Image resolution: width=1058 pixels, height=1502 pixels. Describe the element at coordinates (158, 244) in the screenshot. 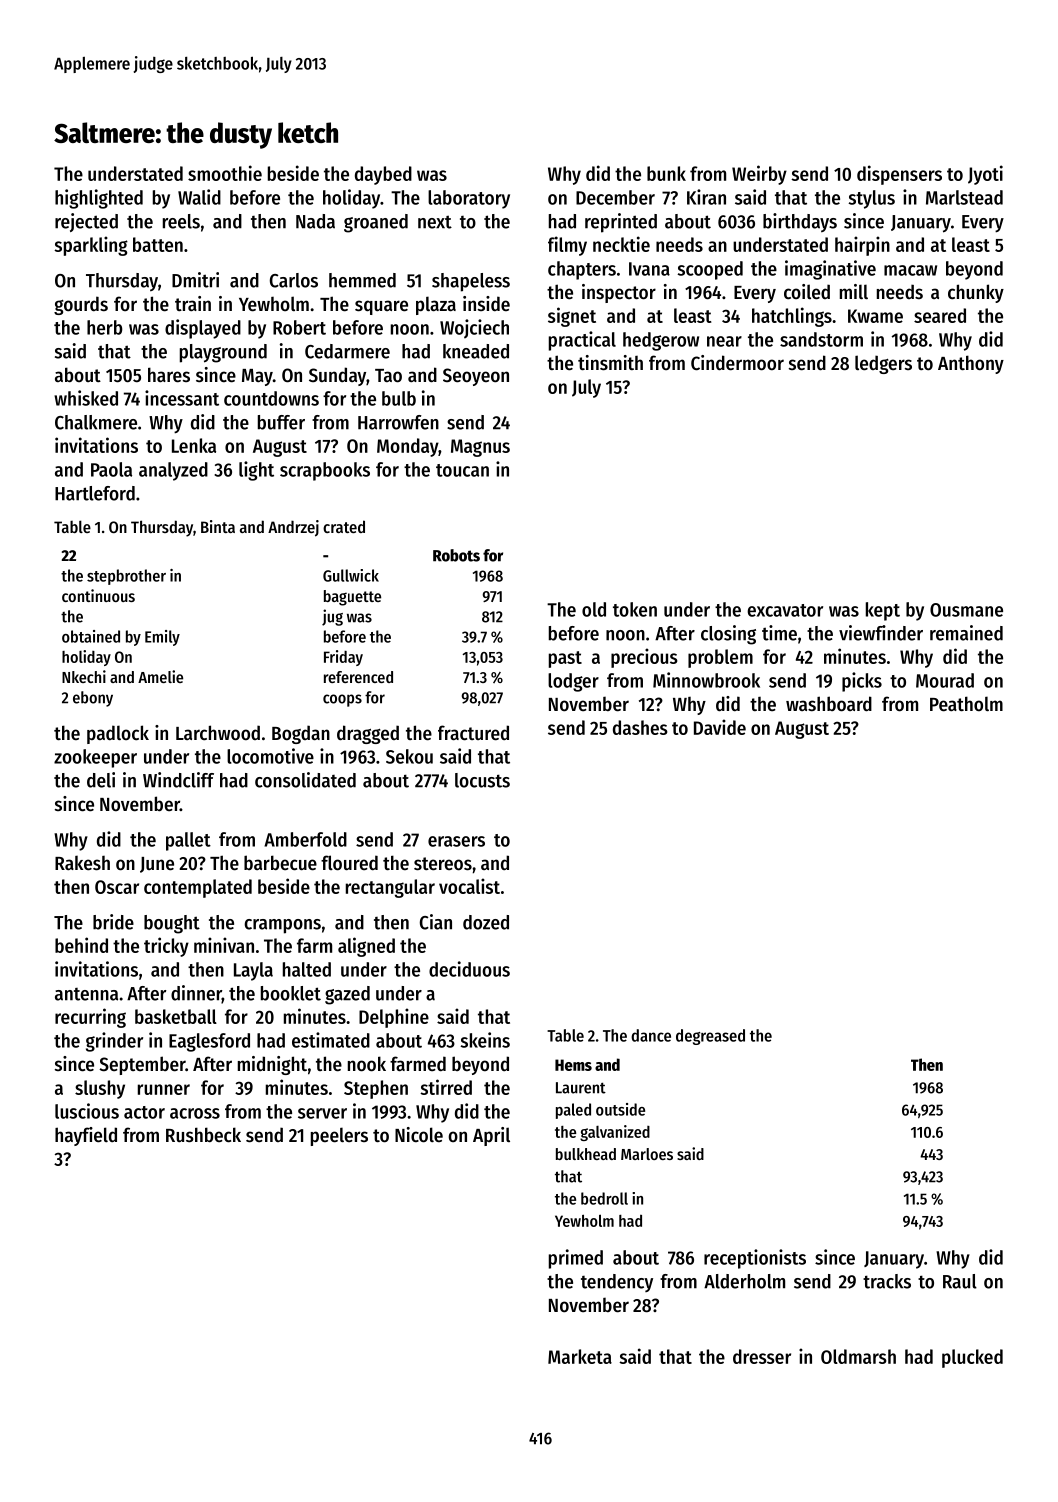

I see `batten` at that location.
